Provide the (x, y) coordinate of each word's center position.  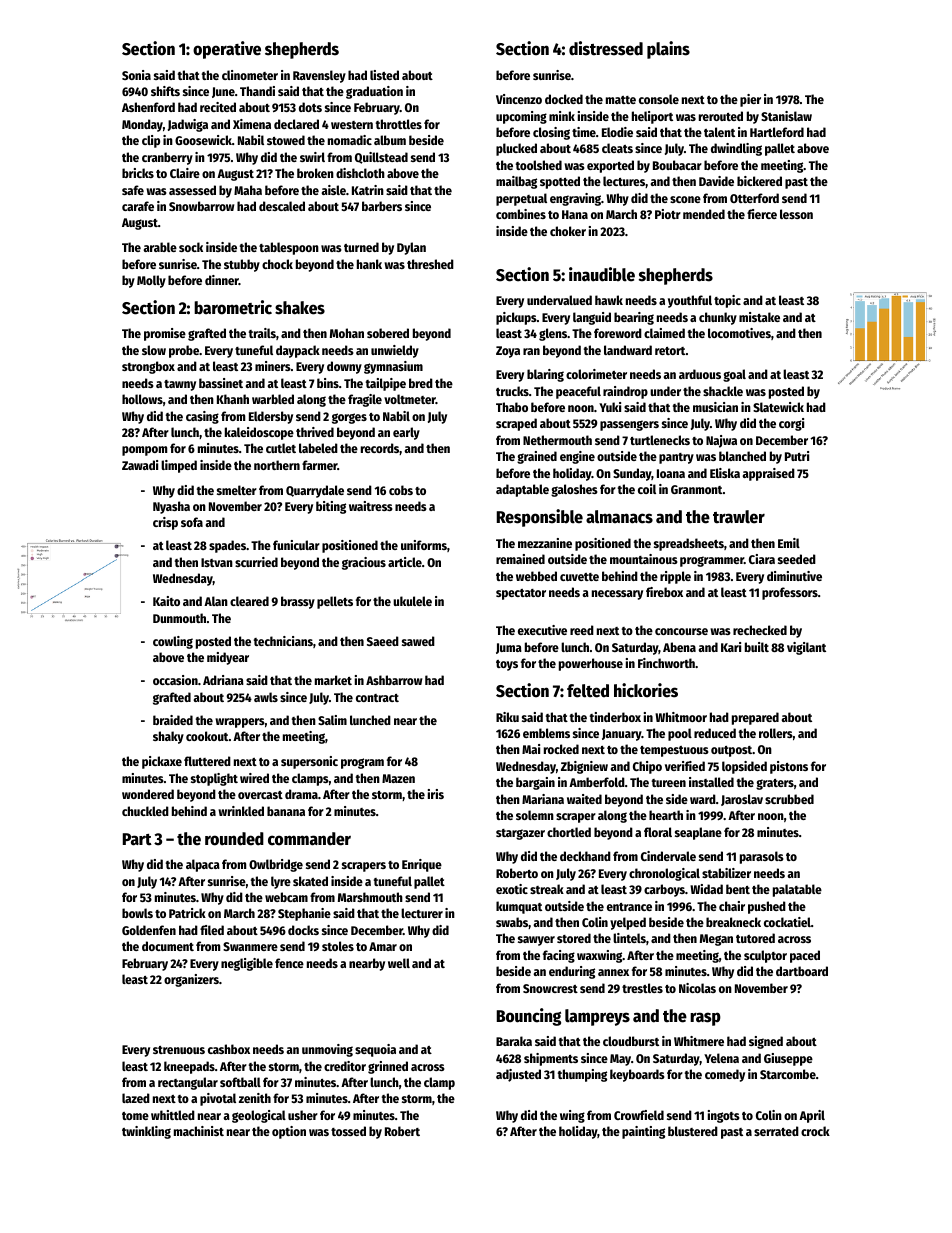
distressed (606, 48)
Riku (507, 717)
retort (670, 351)
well (399, 963)
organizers (191, 980)
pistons (789, 767)
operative (227, 50)
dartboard (802, 971)
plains (668, 50)
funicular (296, 545)
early (406, 433)
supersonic (309, 762)
